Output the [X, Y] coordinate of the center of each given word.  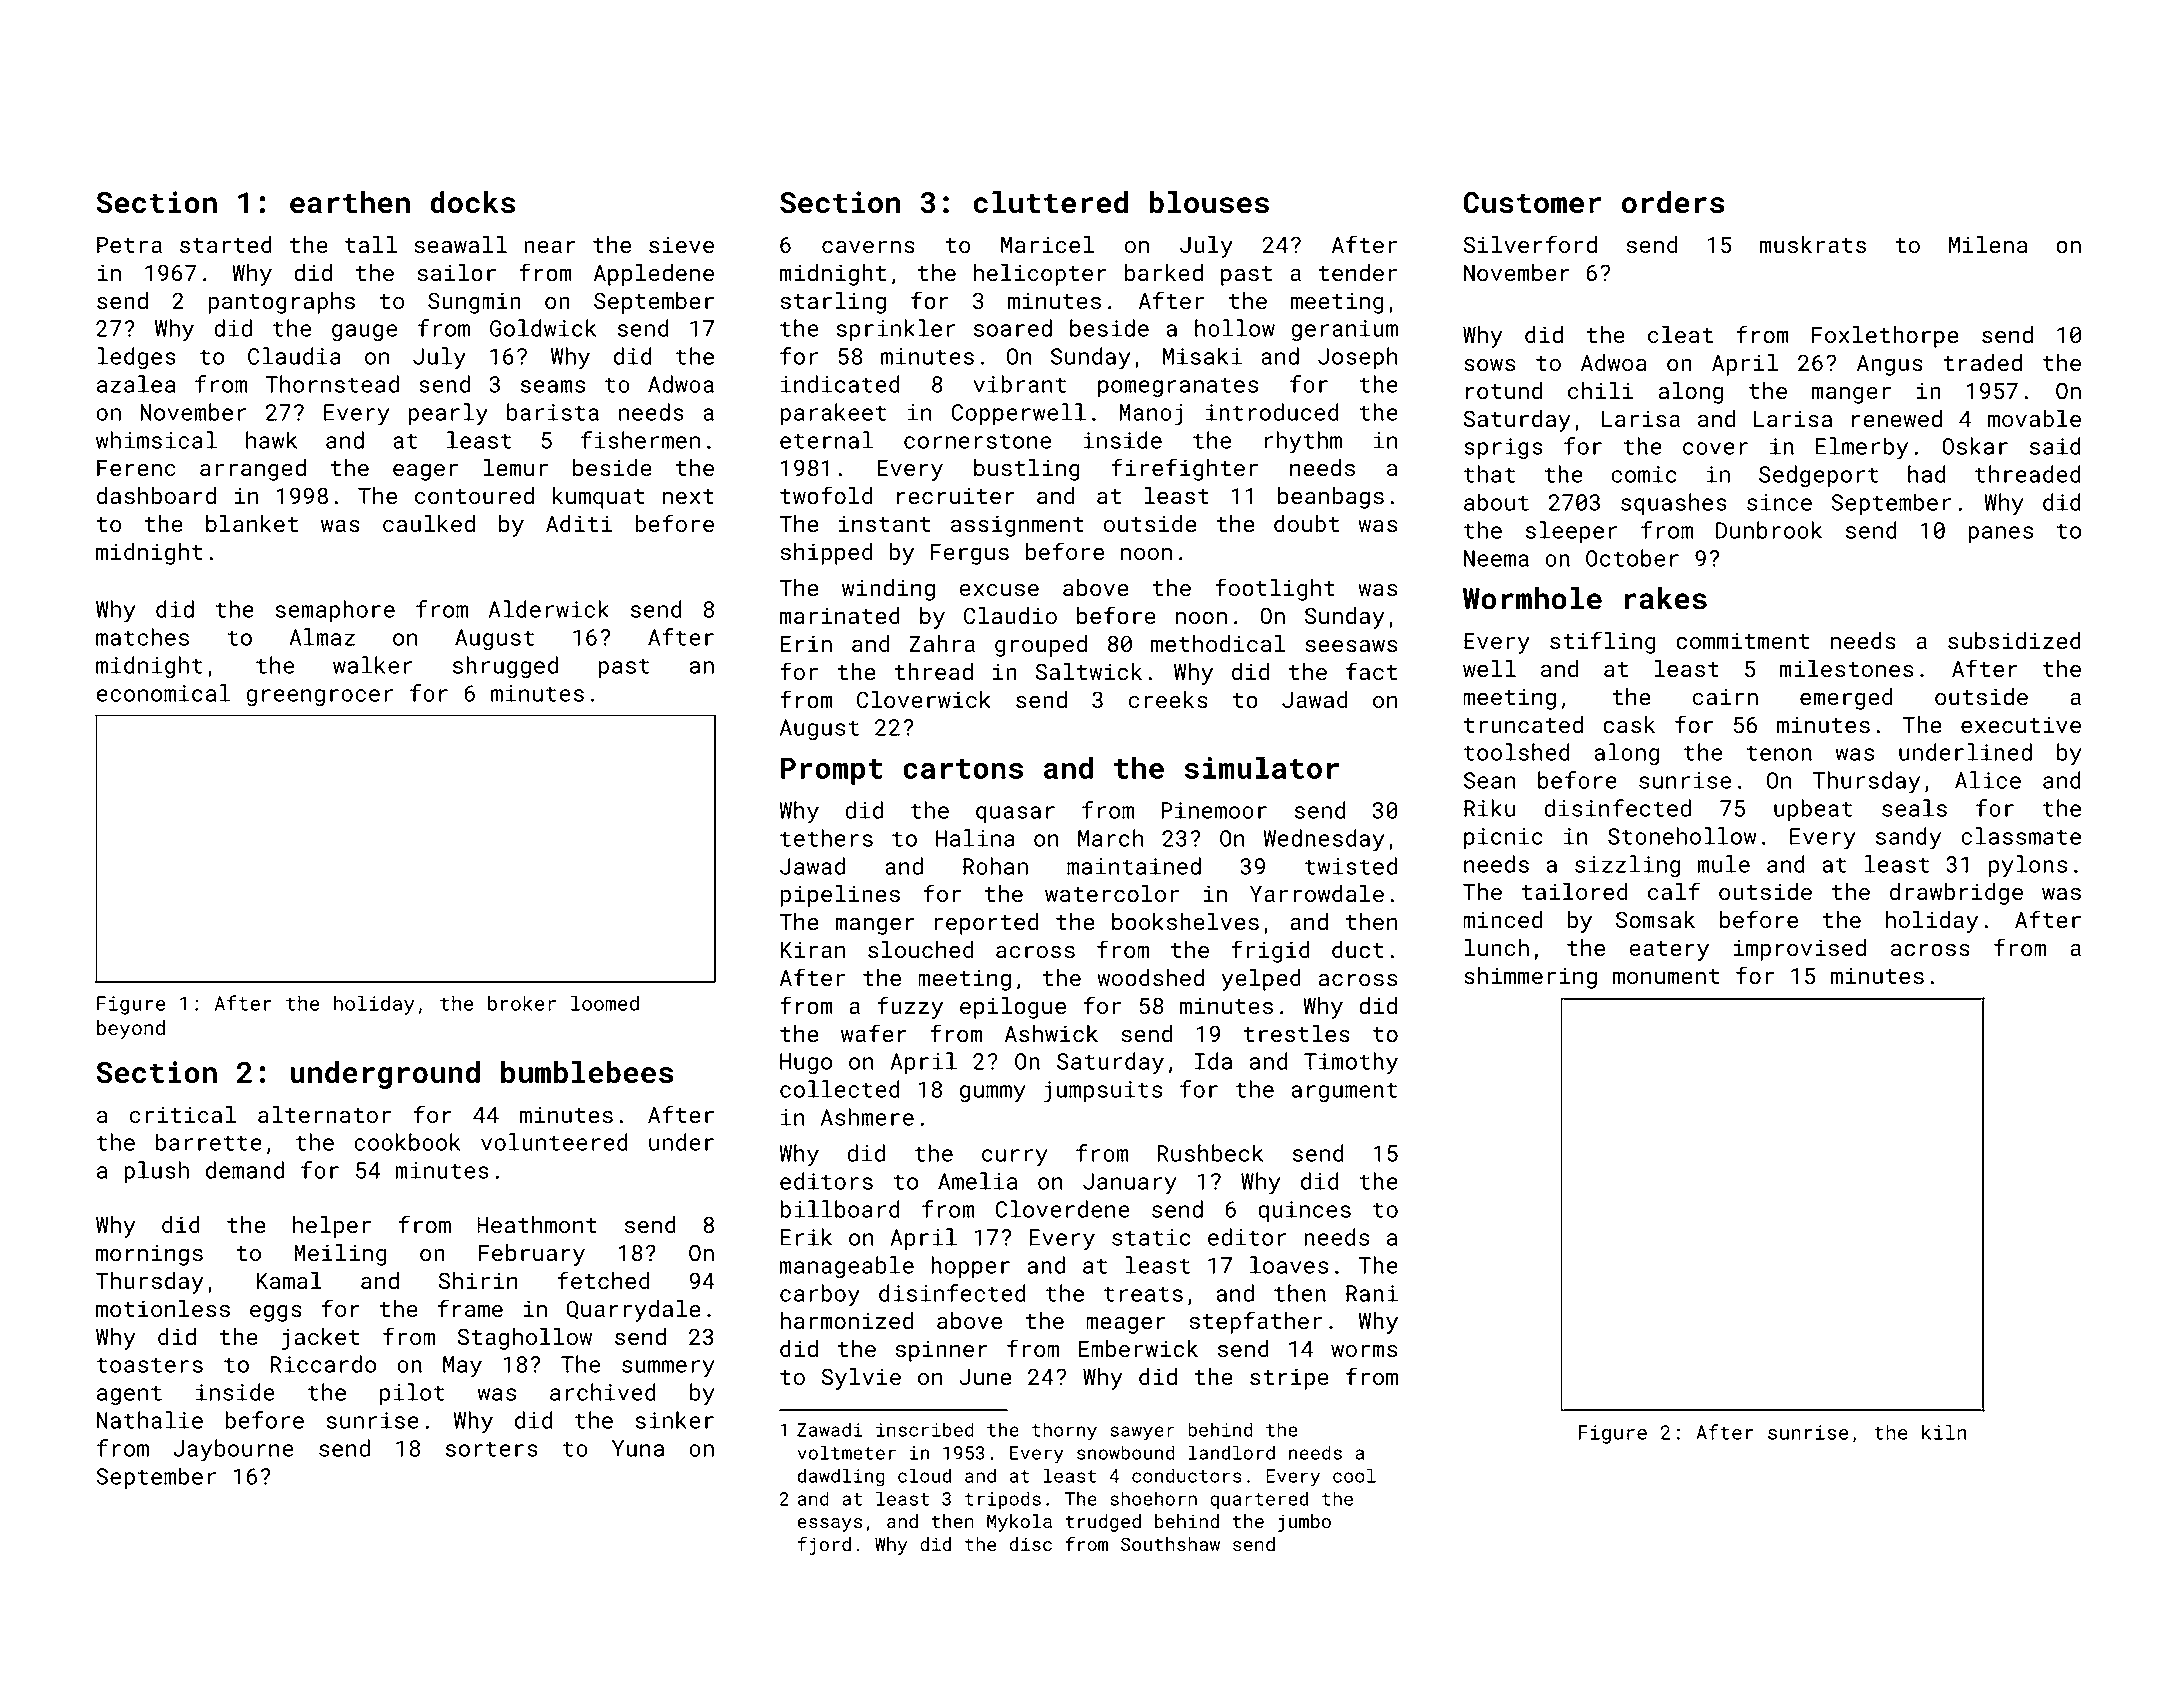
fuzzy [910, 1007]
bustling [1027, 470]
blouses [1209, 202]
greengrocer [319, 697]
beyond [131, 1029]
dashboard [156, 495]
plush [156, 1172]
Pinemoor [1214, 810]
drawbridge [1956, 894]
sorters [492, 1449]
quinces [1304, 1211]
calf [1674, 891]
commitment [1742, 640]
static [1151, 1237]
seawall [460, 244]
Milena [1988, 244]
